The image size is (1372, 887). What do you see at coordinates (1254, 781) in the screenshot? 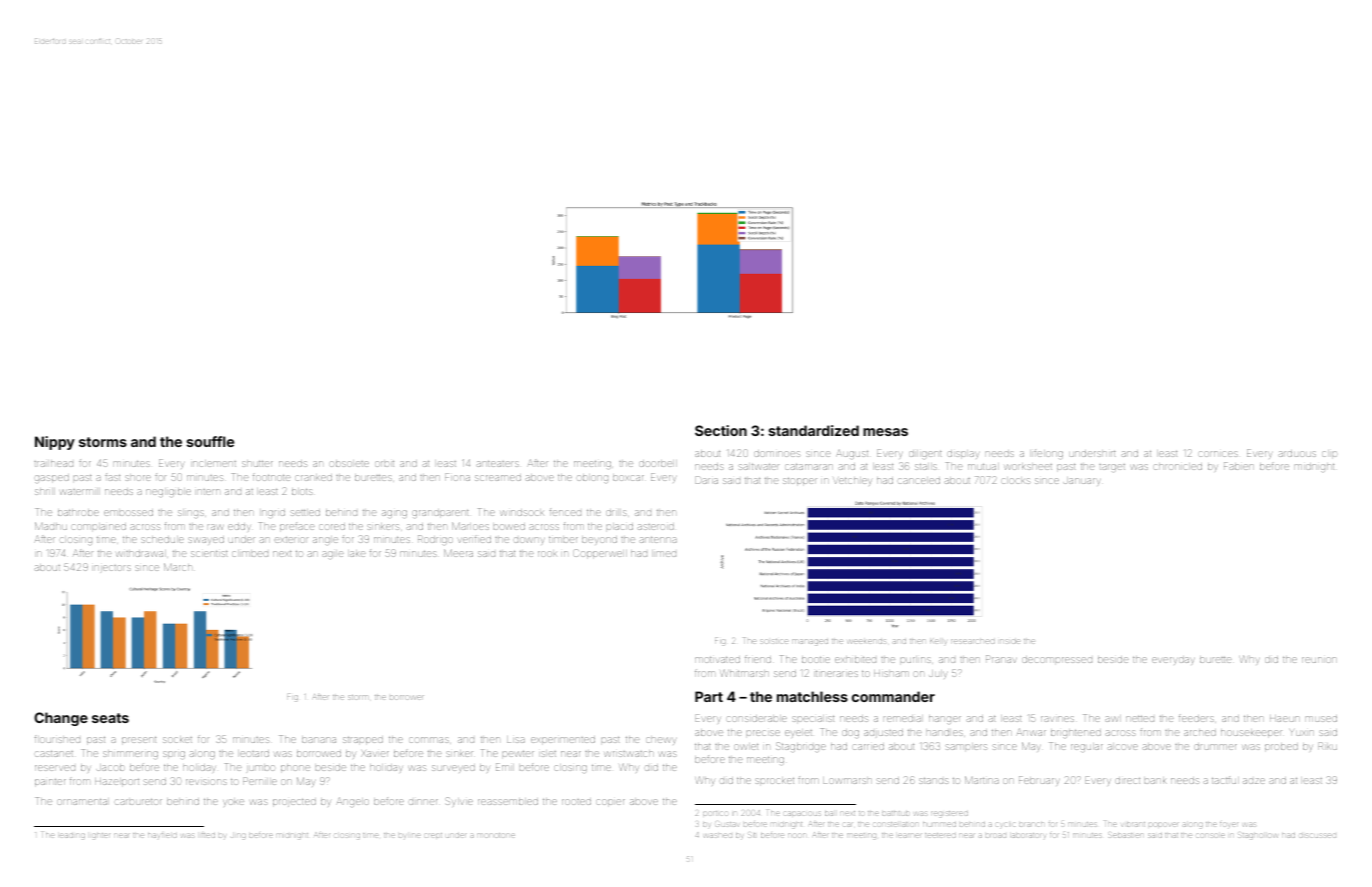
I see `adze` at bounding box center [1254, 781].
